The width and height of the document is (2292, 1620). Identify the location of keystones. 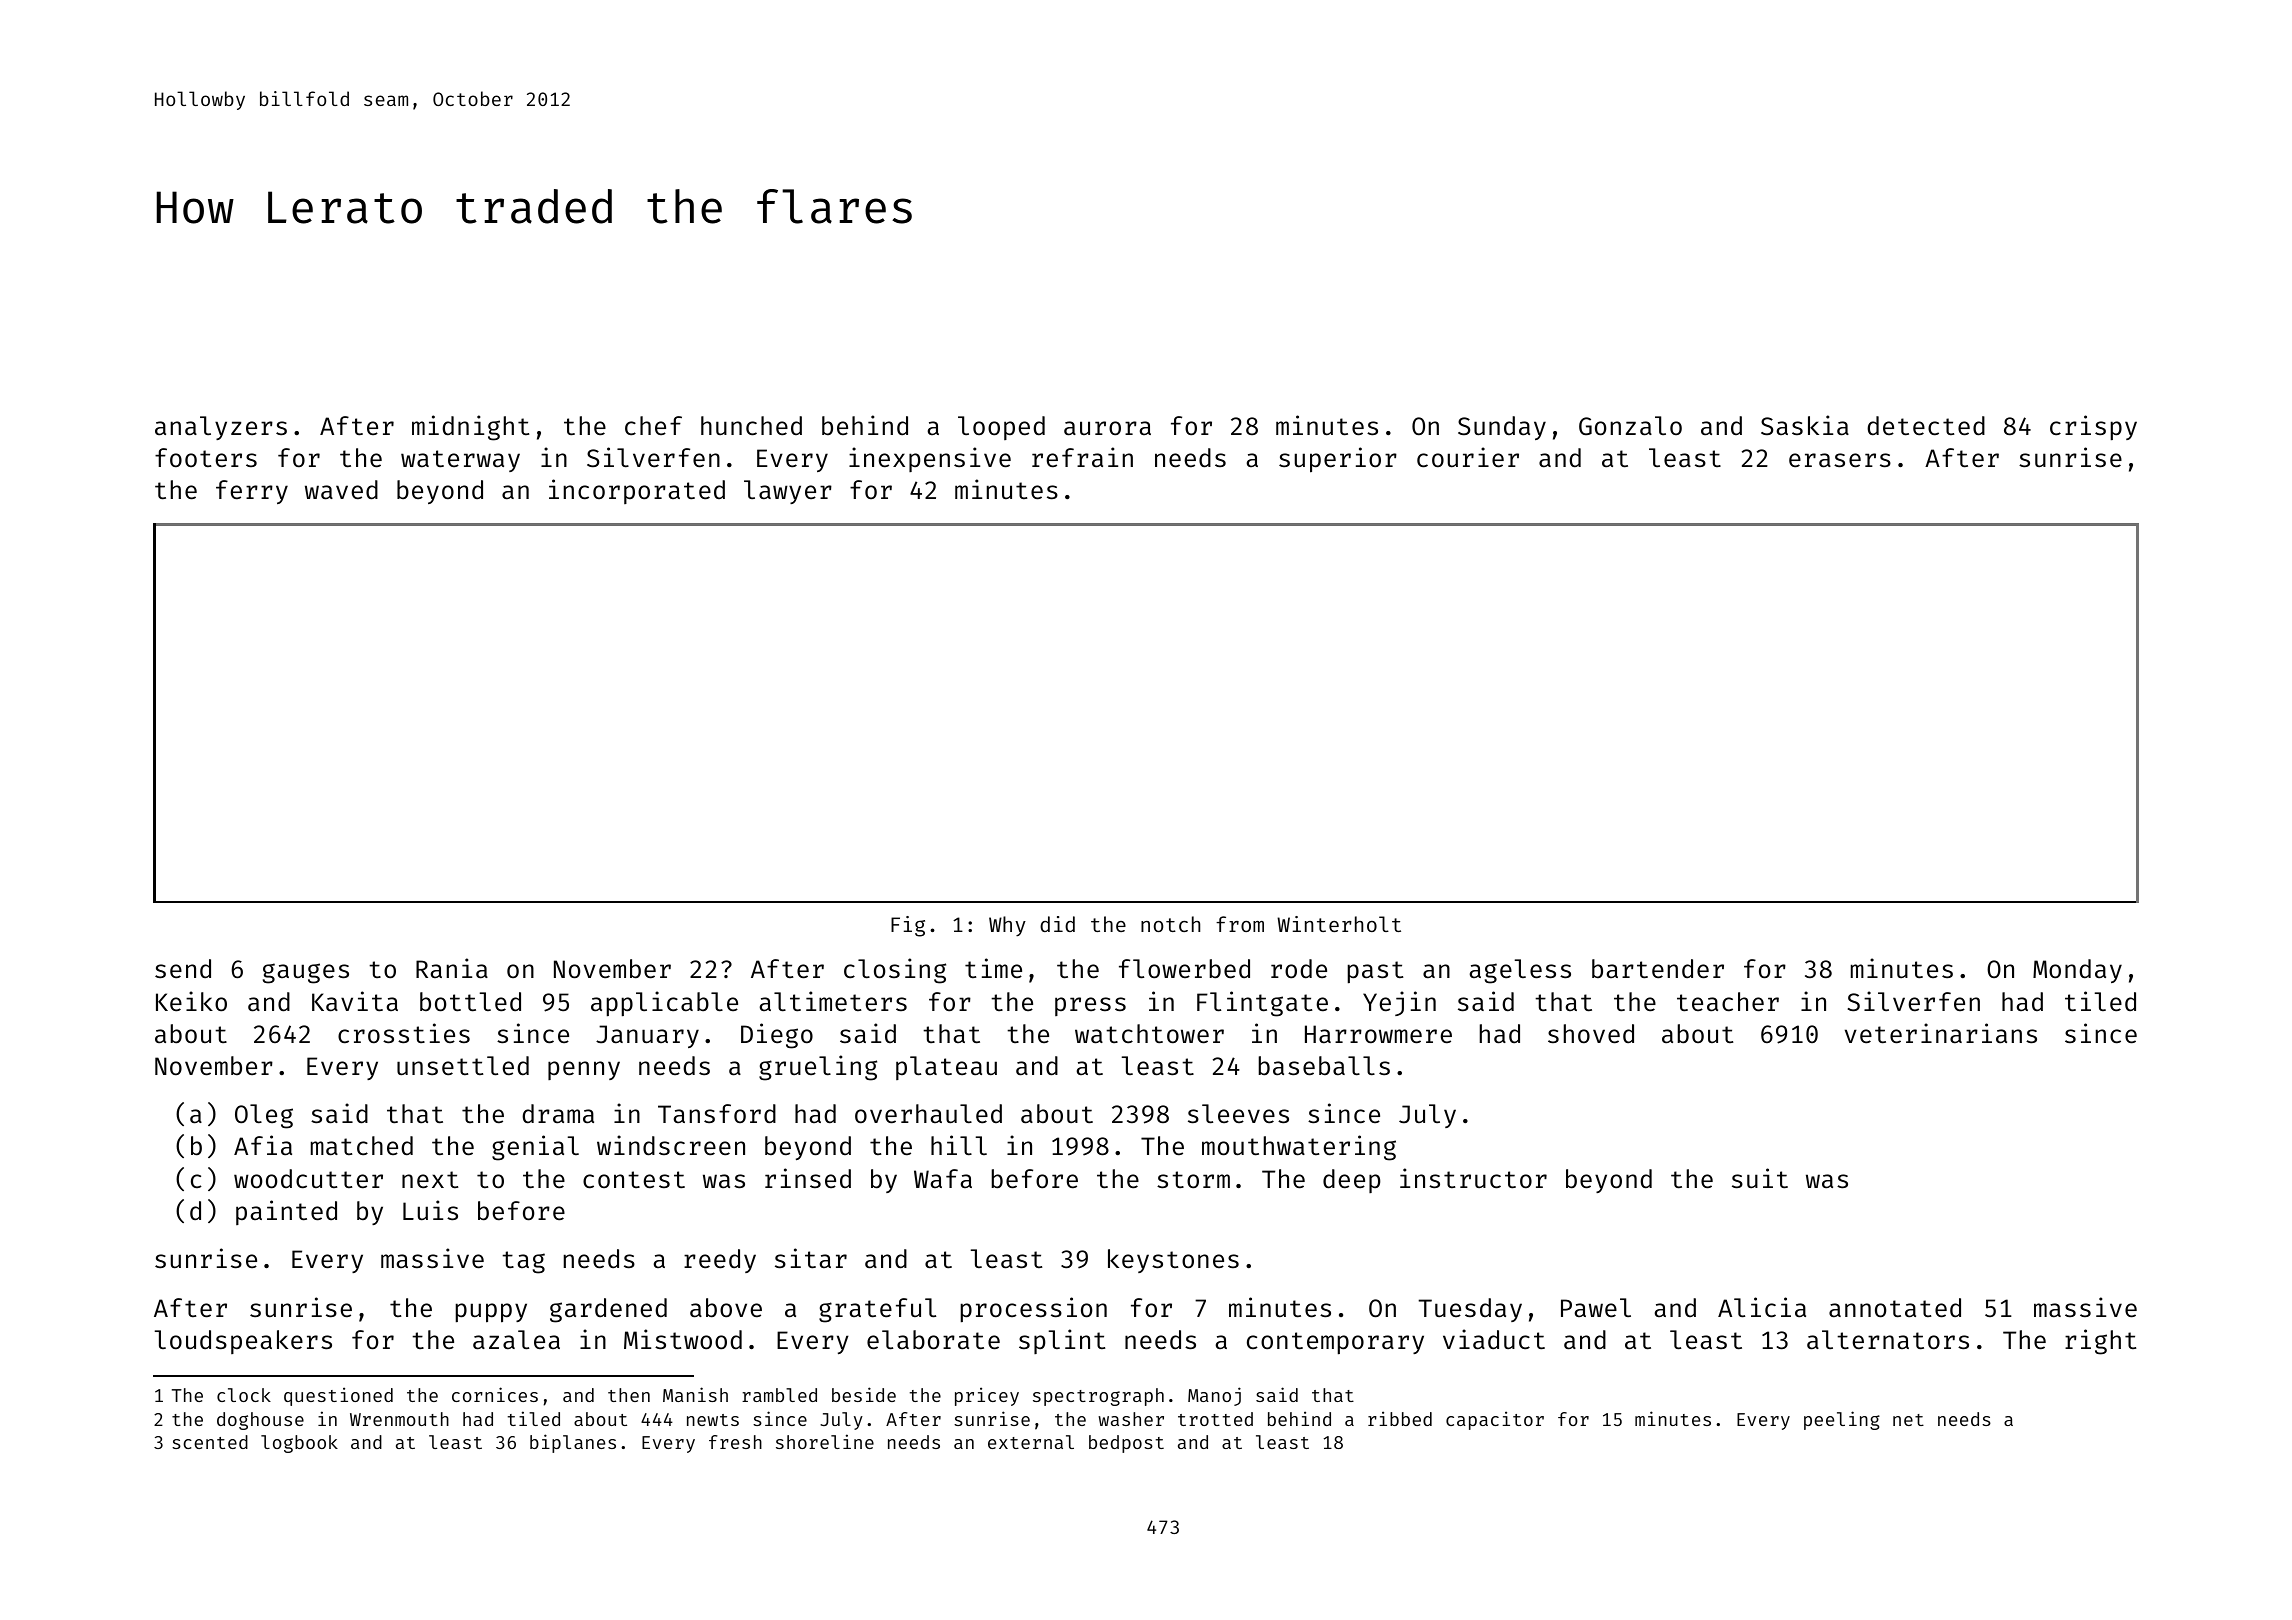
(1173, 1261).
